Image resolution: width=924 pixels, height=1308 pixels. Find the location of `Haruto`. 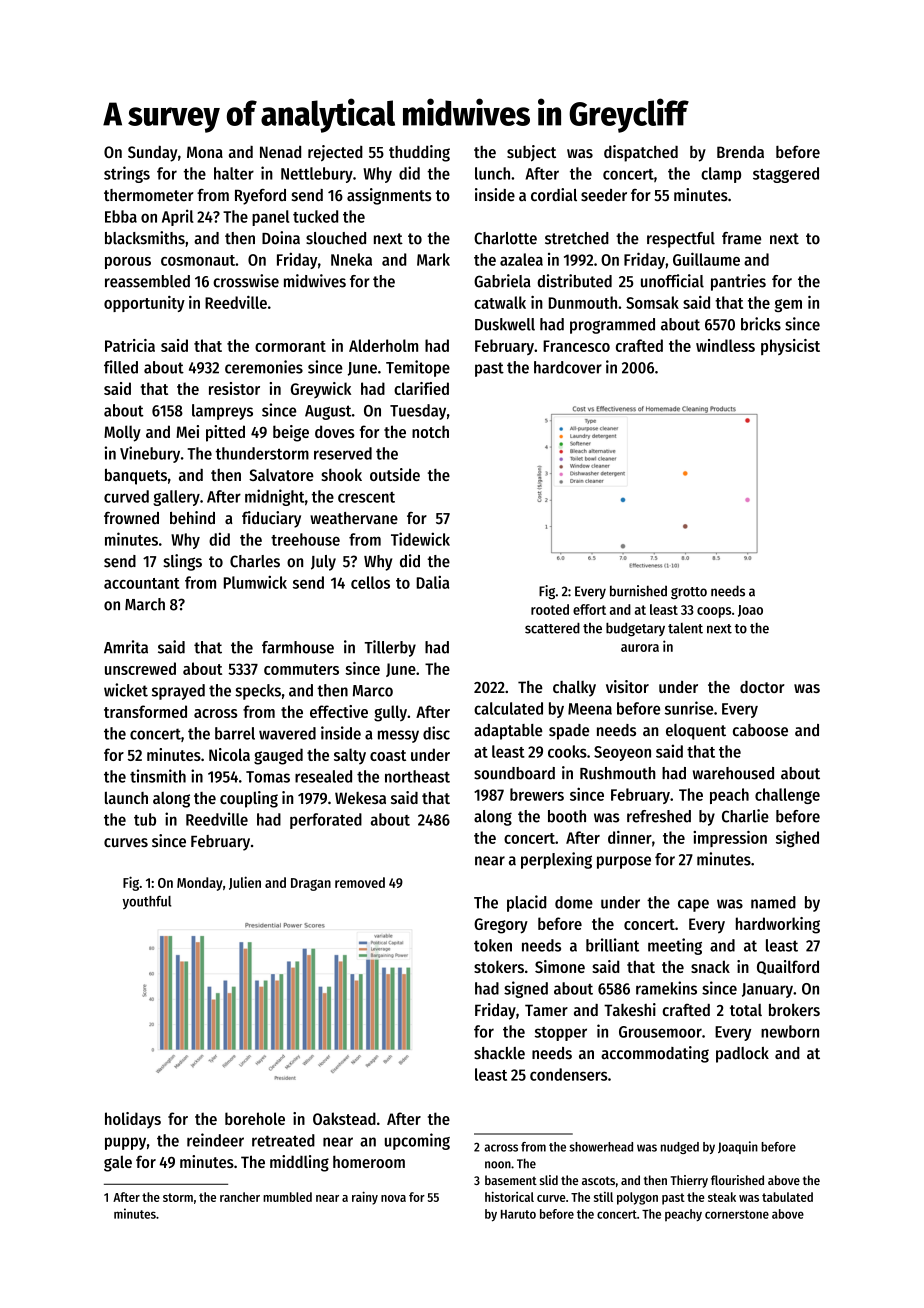

Haruto is located at coordinates (518, 1214).
